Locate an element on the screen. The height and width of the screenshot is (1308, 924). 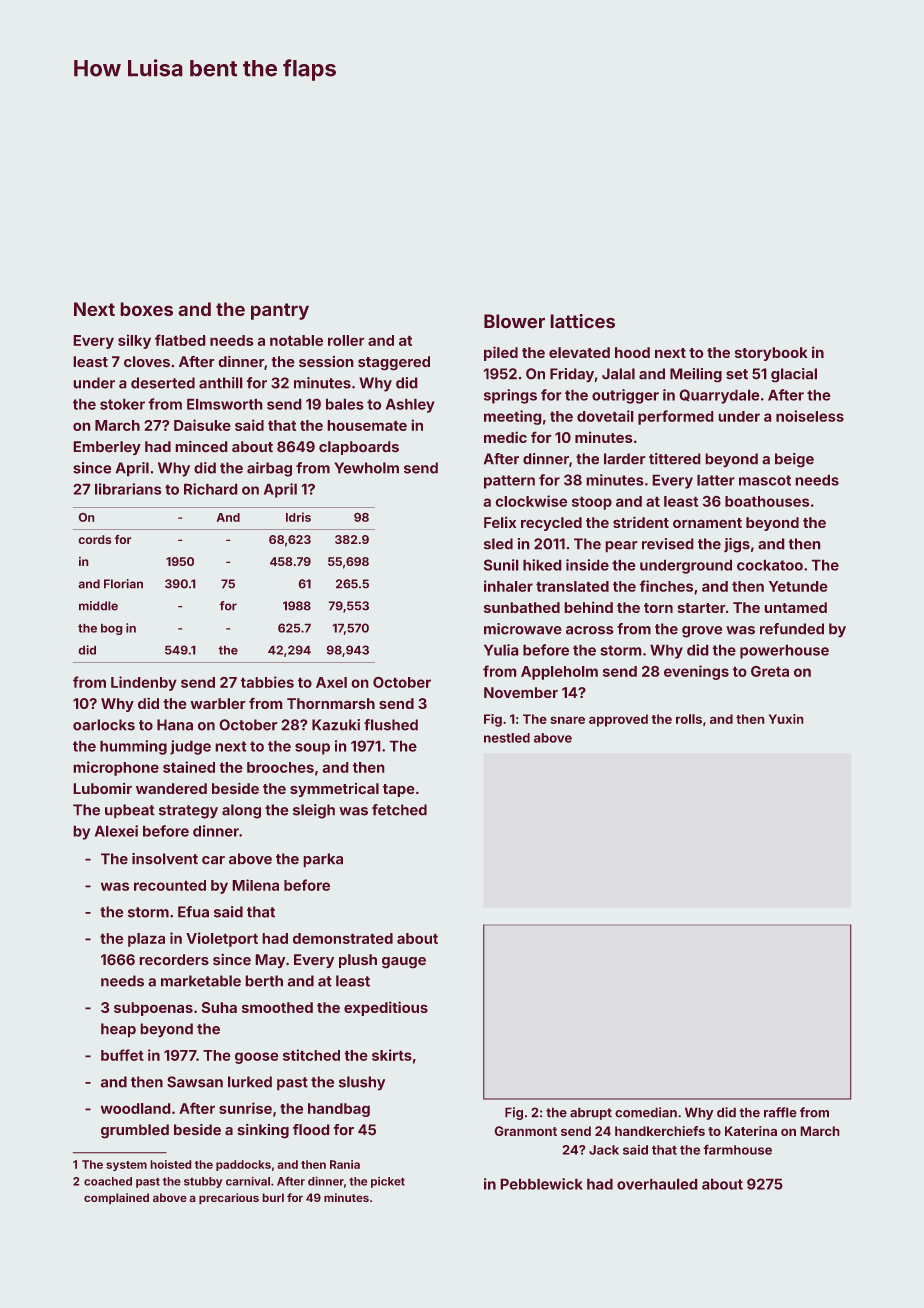
overhauled is located at coordinates (657, 1184).
